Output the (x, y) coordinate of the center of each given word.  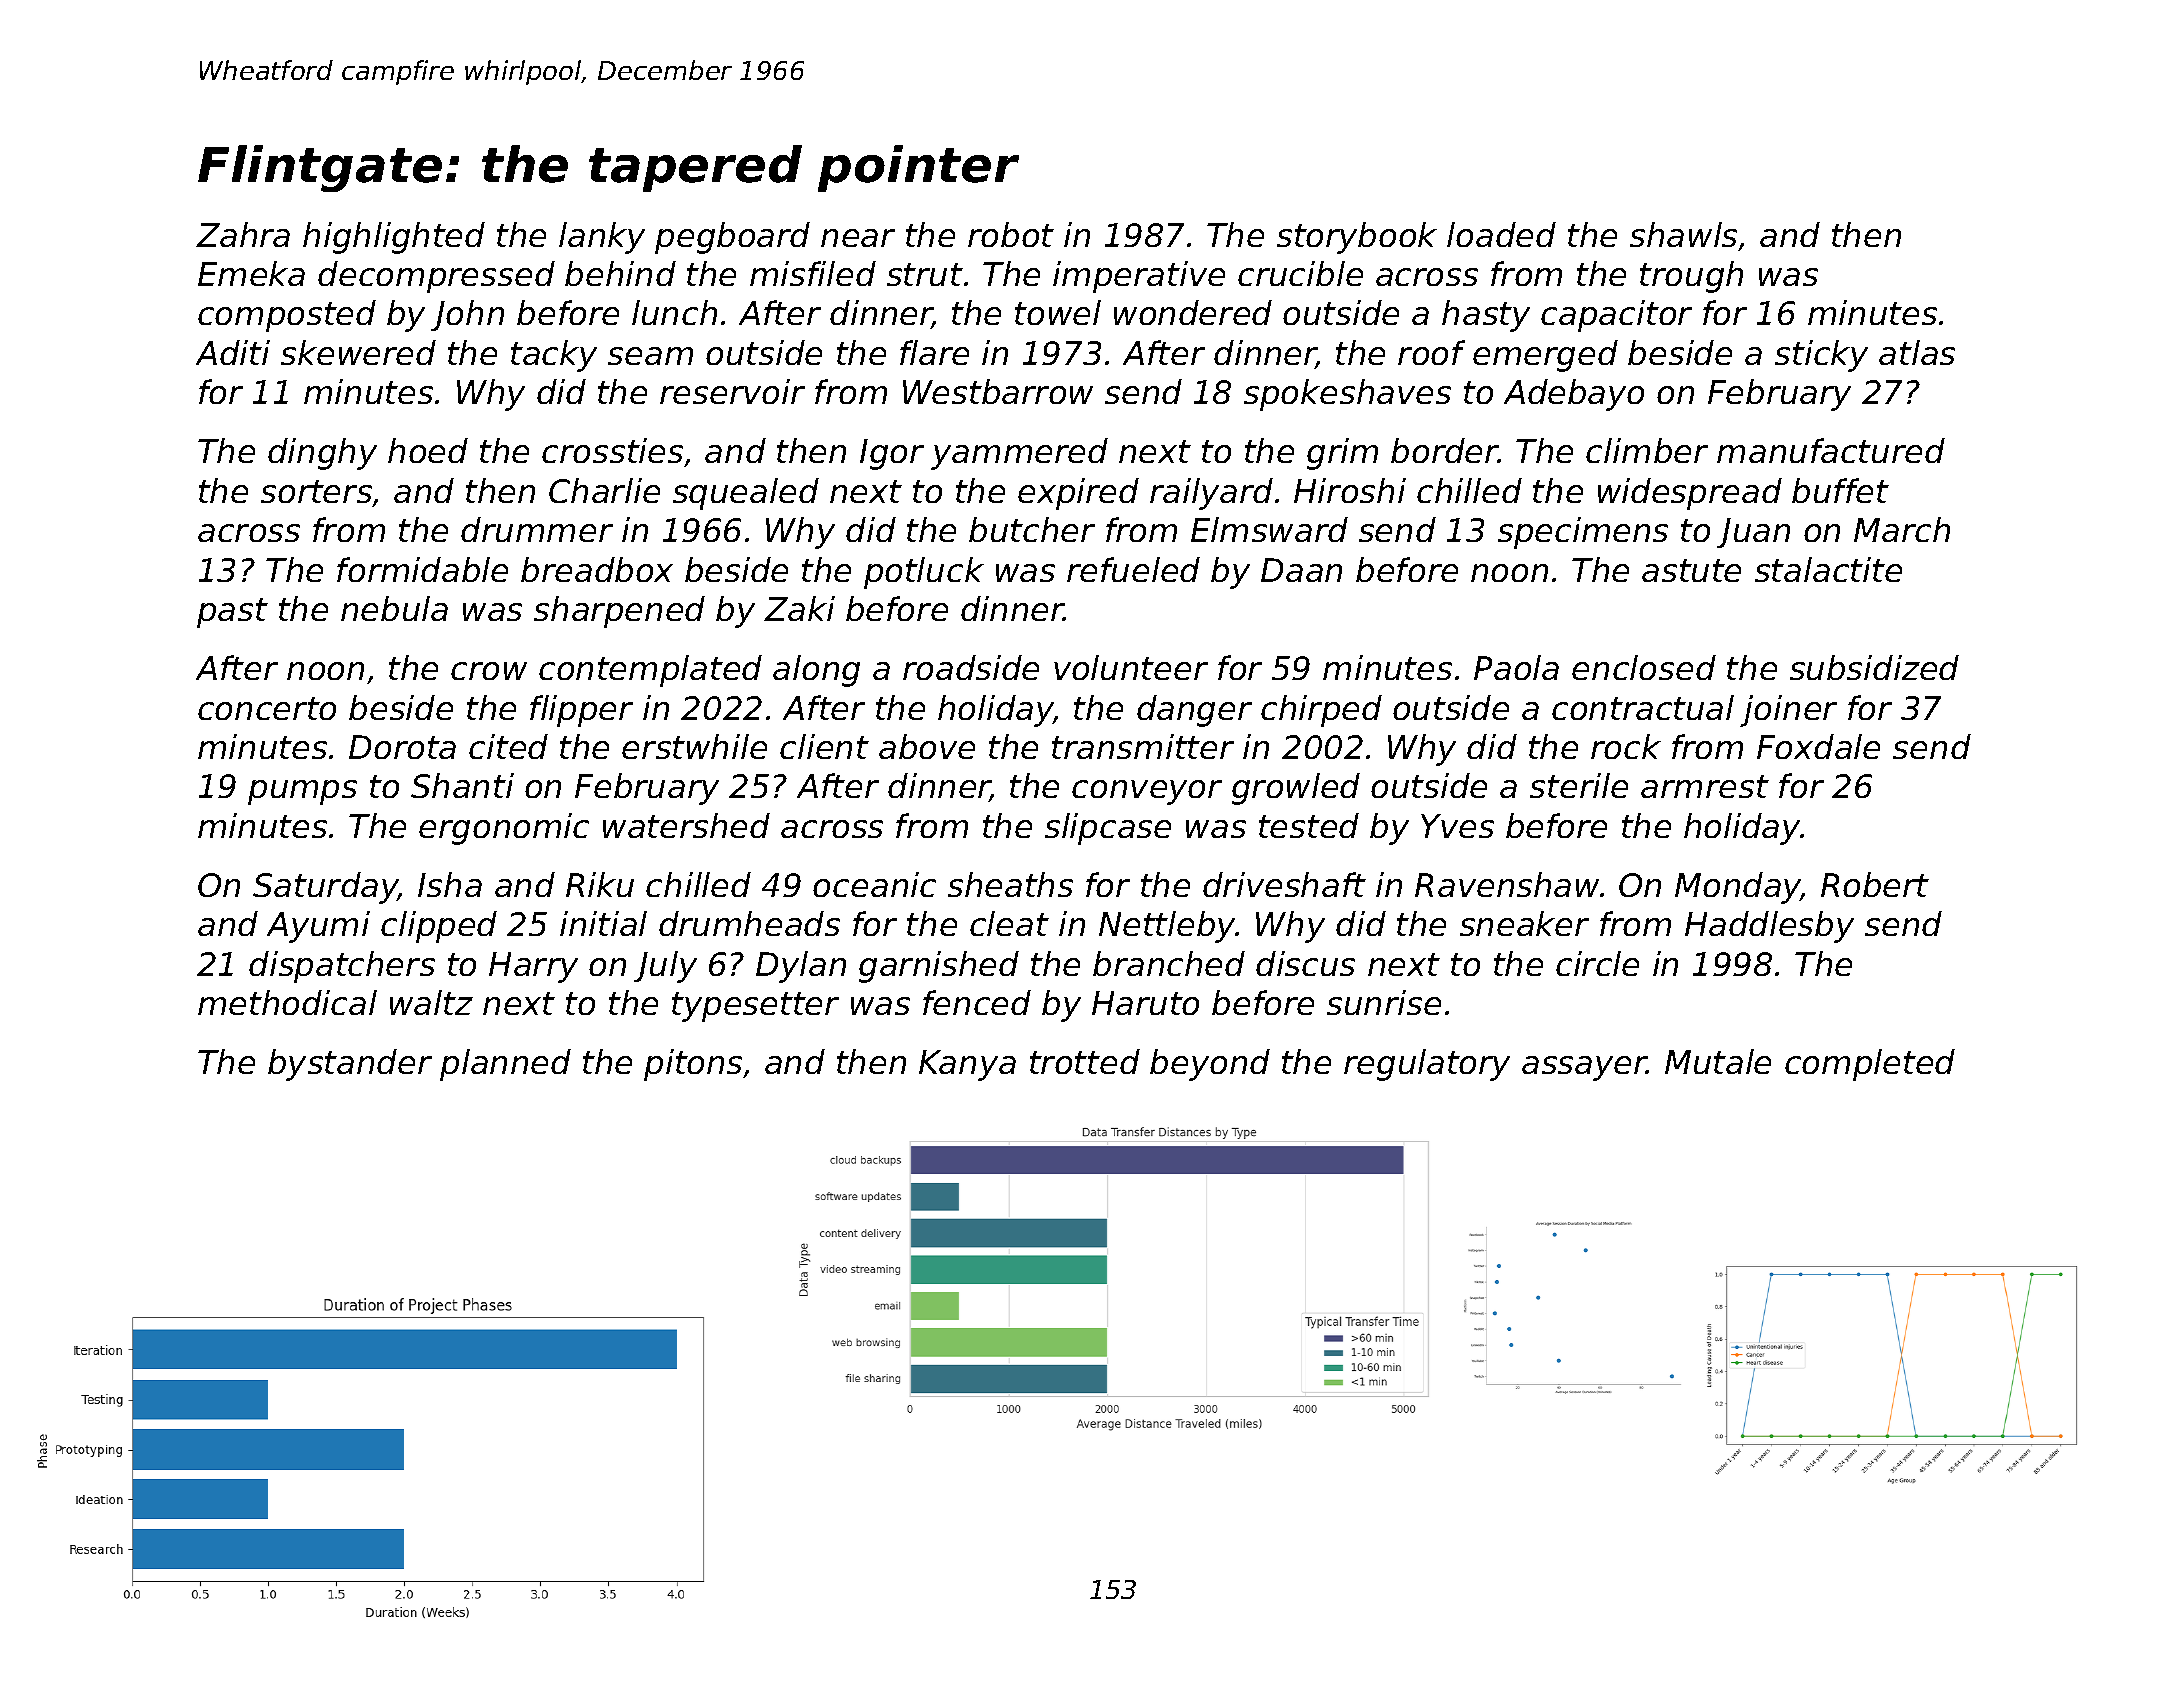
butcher (1032, 529)
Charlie (604, 490)
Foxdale (1818, 746)
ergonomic (504, 829)
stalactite (1828, 569)
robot (1011, 234)
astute (1691, 570)
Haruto (1145, 1003)
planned (505, 1065)
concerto (267, 708)
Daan (1301, 570)
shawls (1683, 234)
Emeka (251, 273)
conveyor (1147, 792)
